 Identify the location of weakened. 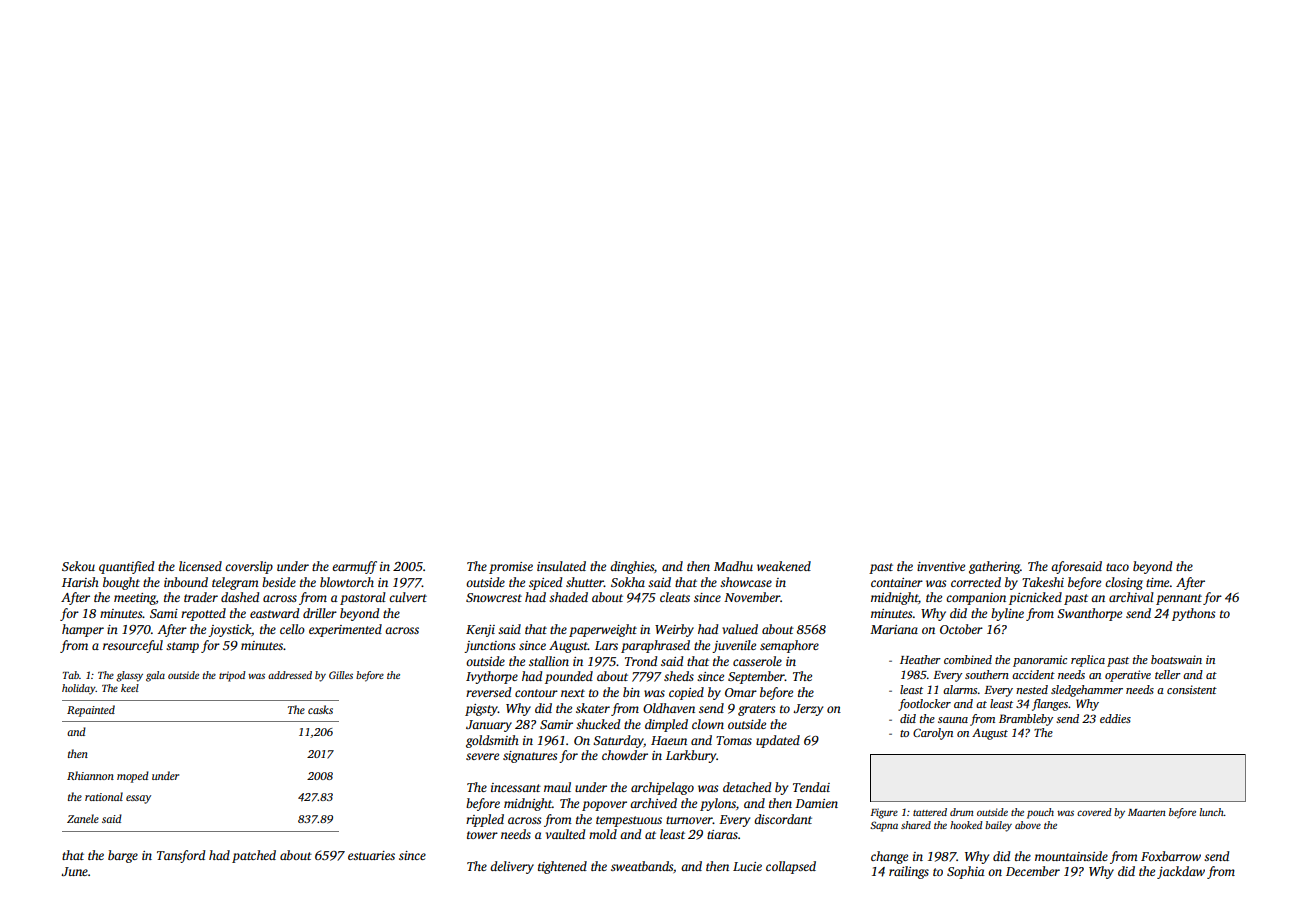
(784, 566).
